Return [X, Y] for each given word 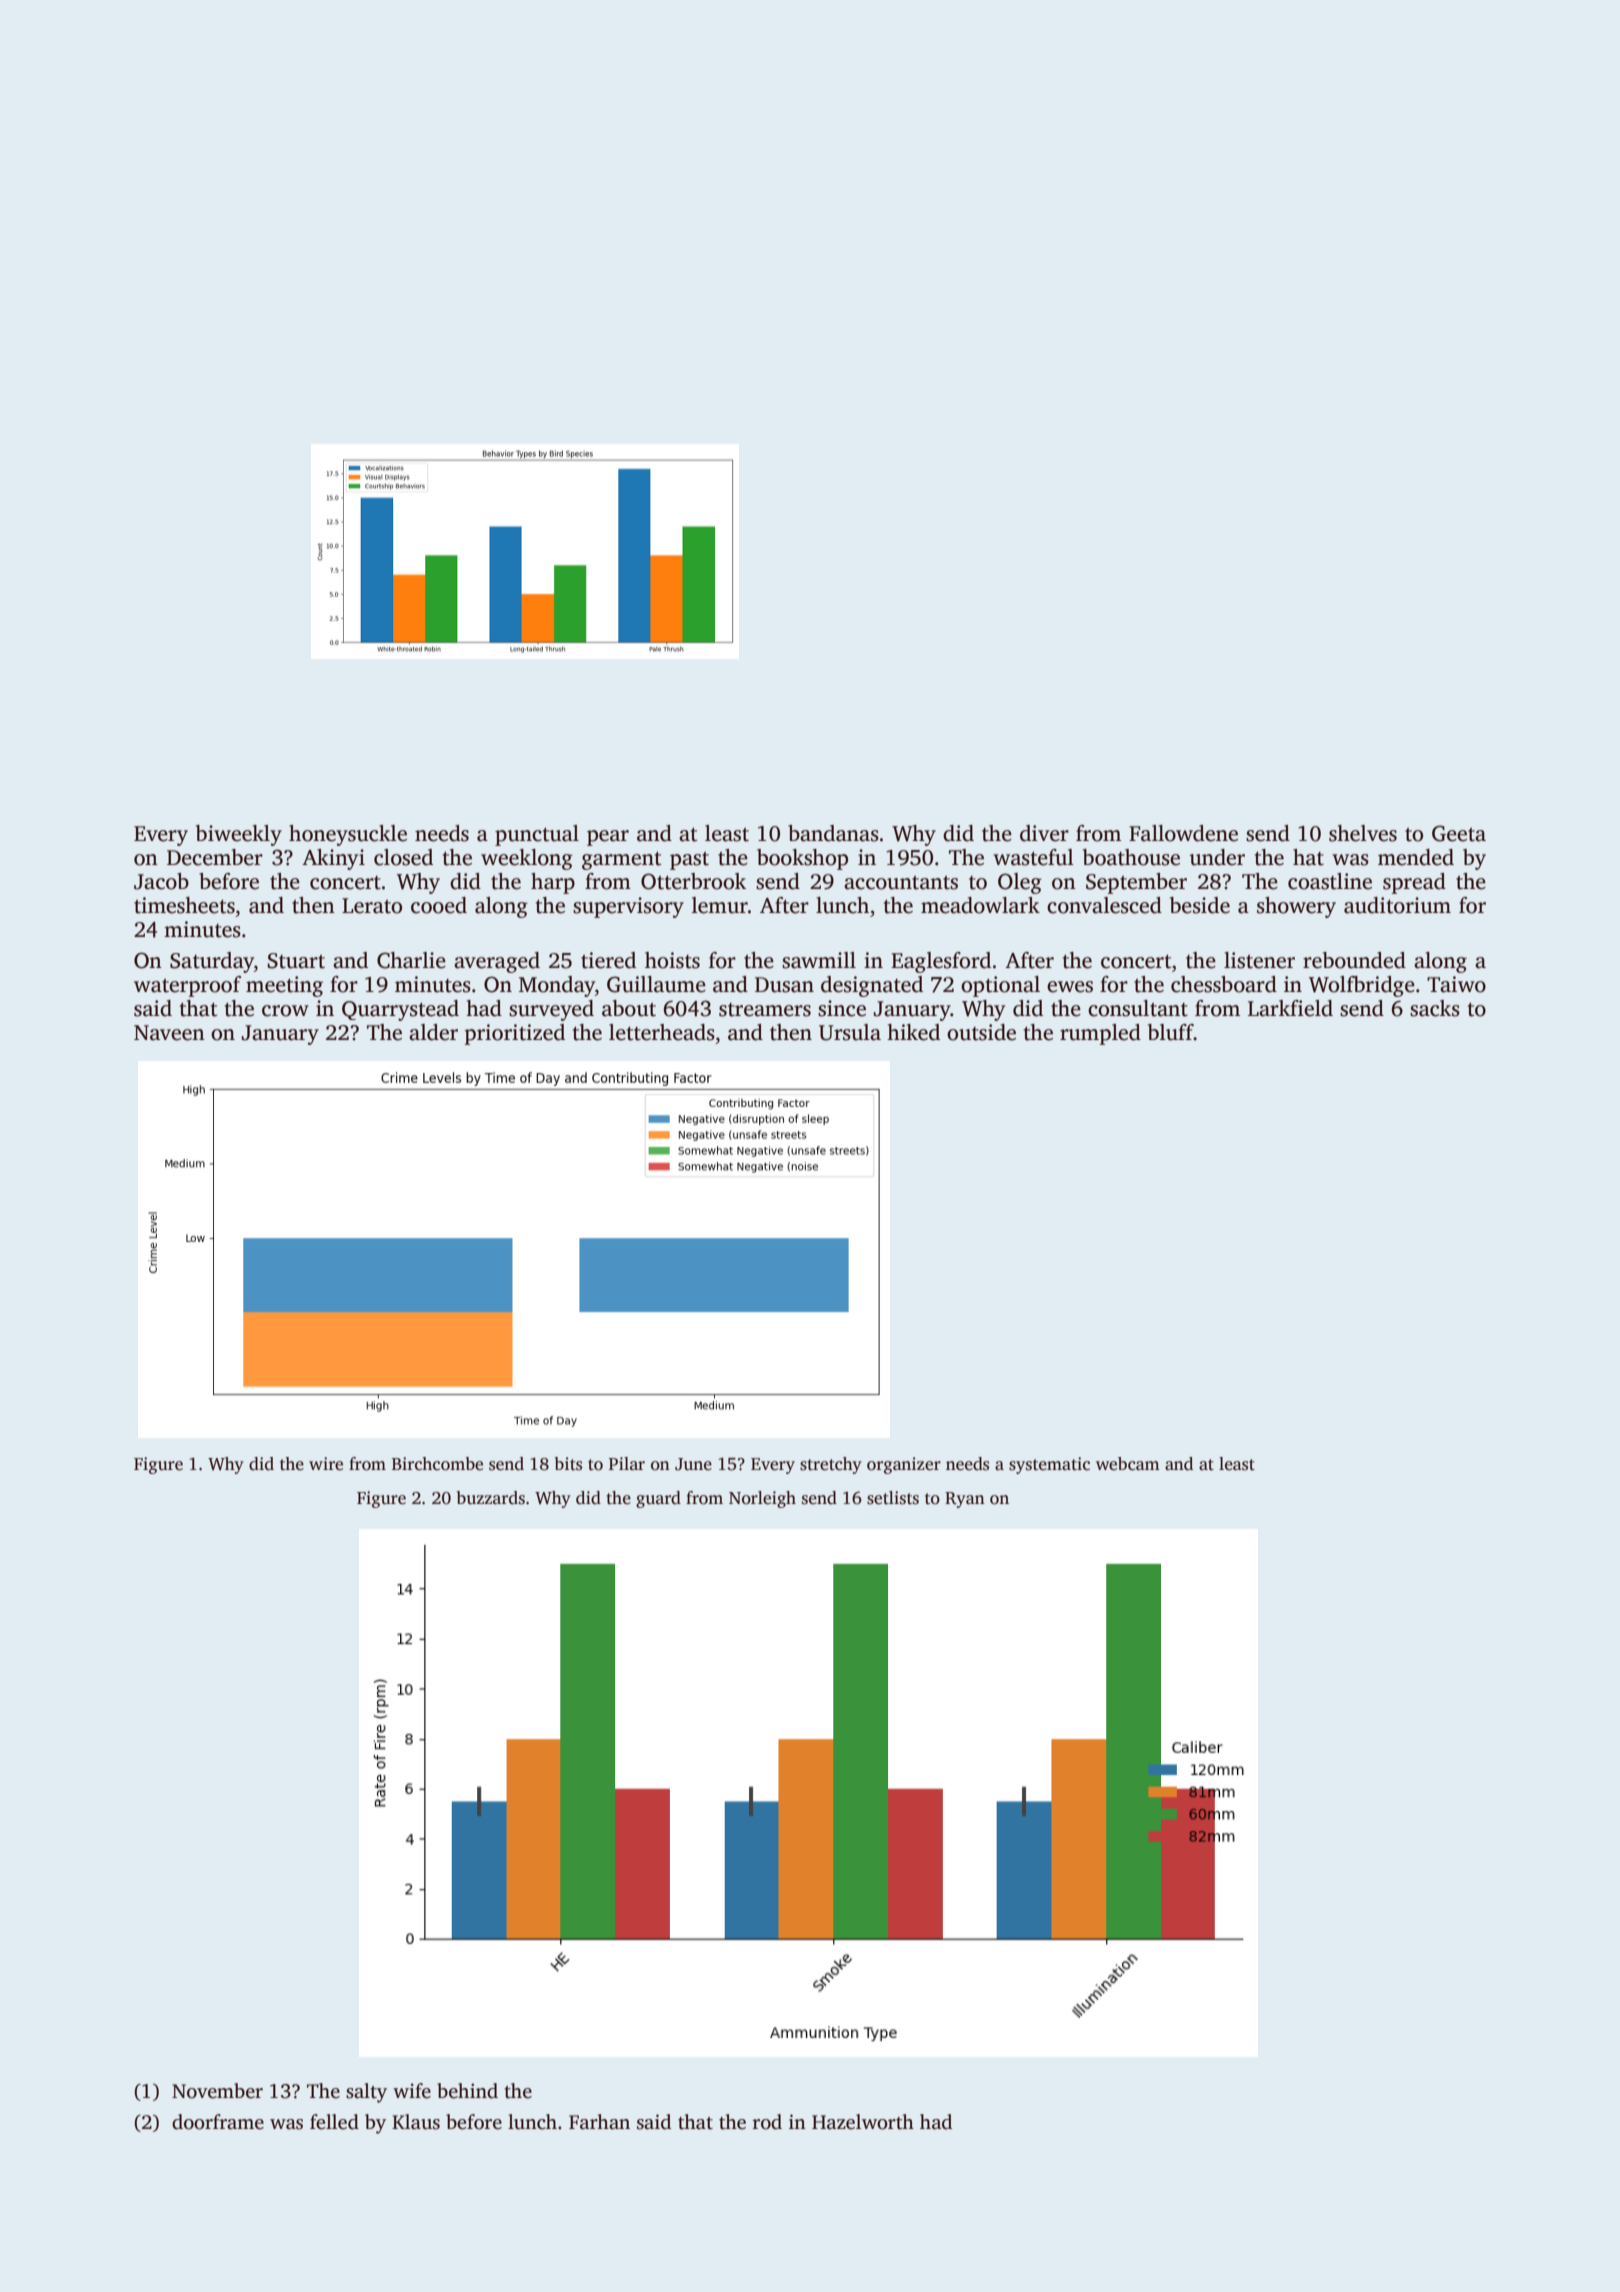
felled [334, 2122]
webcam [1128, 1464]
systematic [1049, 1465]
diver [1044, 833]
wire [326, 1464]
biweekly [239, 835]
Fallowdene [1183, 833]
